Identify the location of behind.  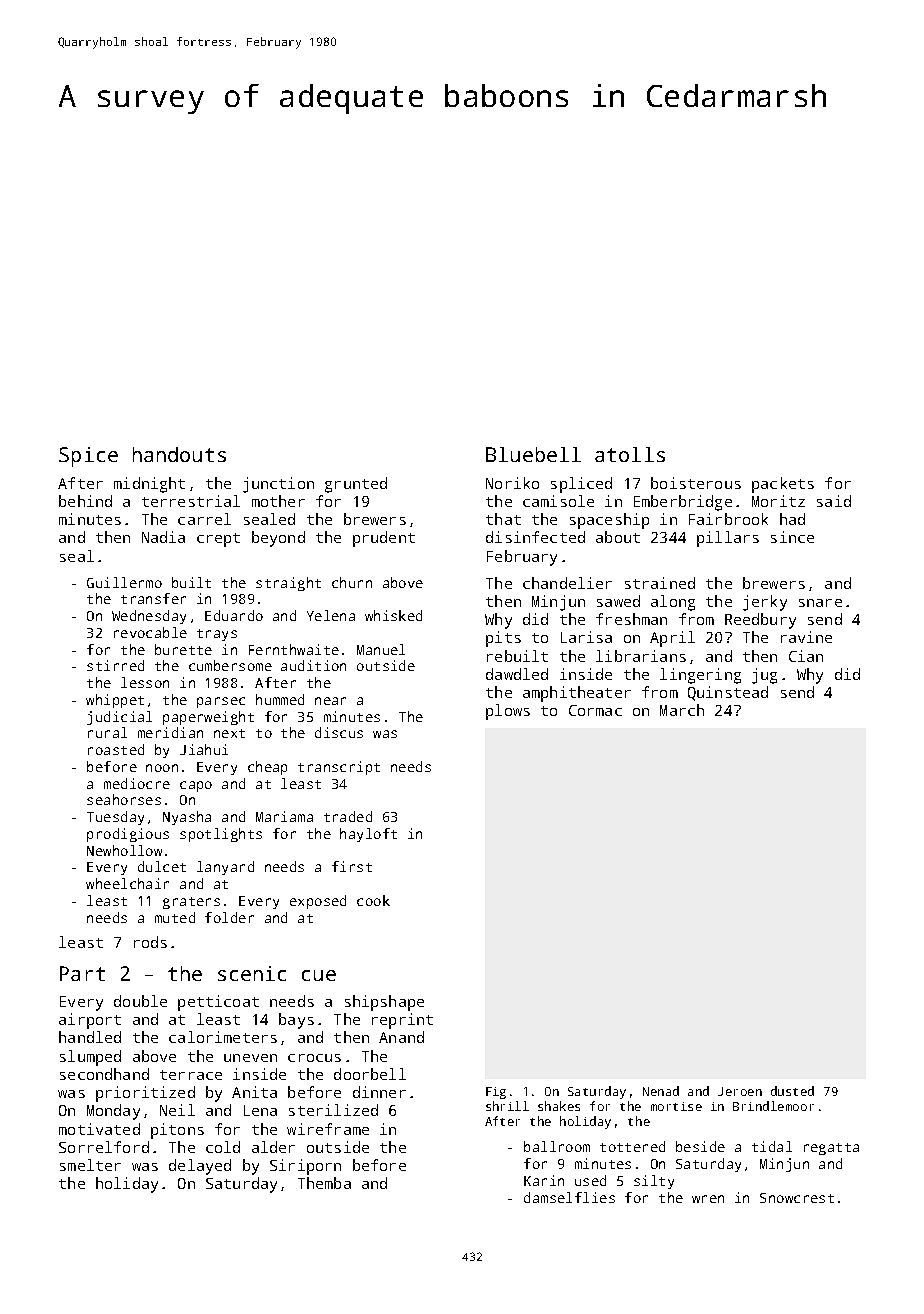
(85, 501).
